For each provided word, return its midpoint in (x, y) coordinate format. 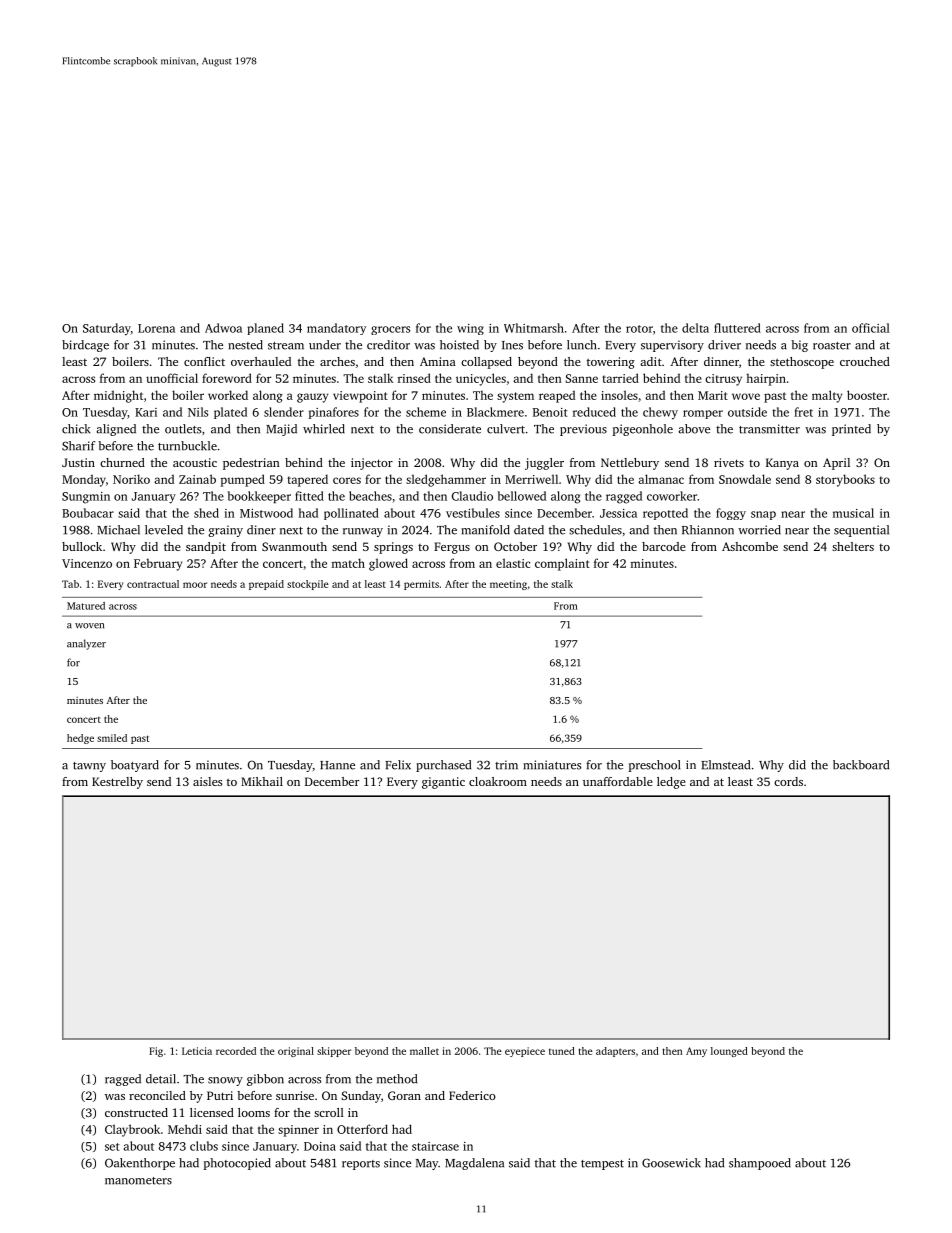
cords (788, 781)
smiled (112, 738)
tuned (562, 1051)
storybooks (845, 480)
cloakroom (498, 781)
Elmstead (725, 765)
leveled (164, 530)
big (799, 346)
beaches (370, 496)
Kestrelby (117, 783)
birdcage (85, 346)
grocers (390, 330)
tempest (602, 1165)
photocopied (237, 1164)
